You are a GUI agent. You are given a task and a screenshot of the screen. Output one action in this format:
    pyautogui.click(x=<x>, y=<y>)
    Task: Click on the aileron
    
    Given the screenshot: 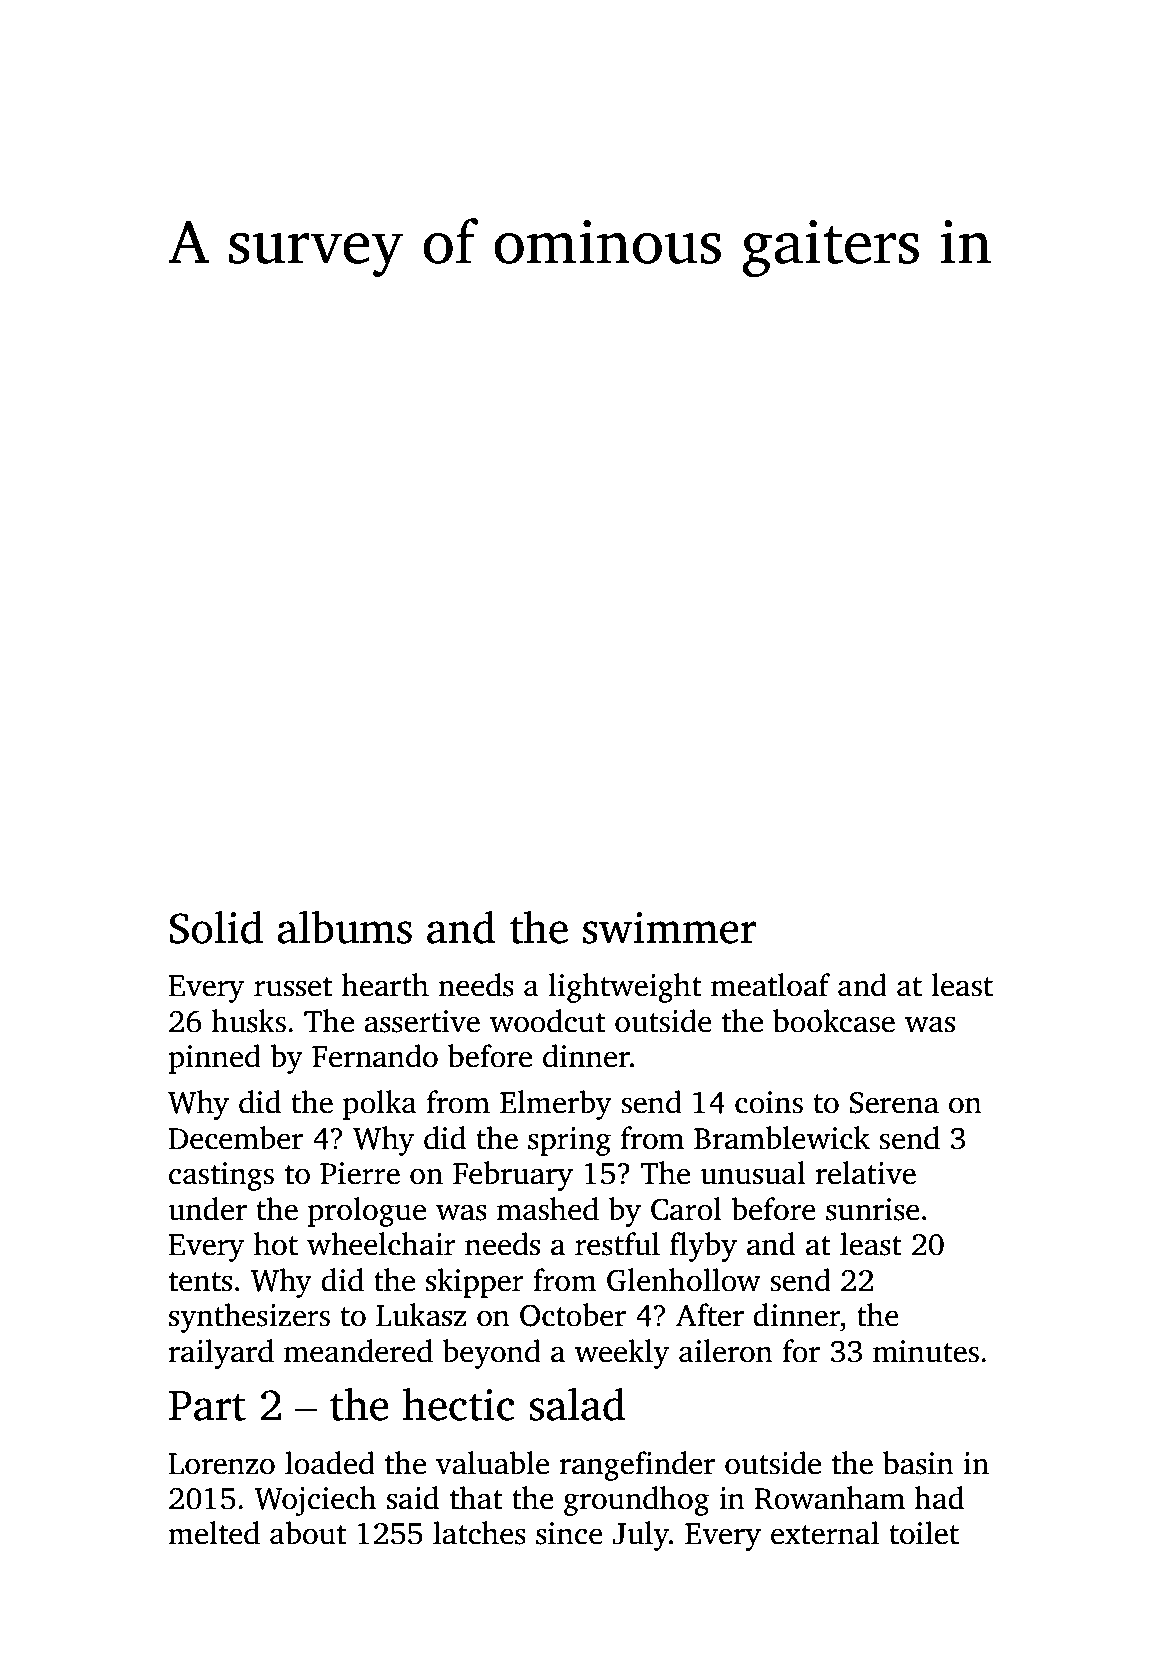 What is the action you would take?
    pyautogui.click(x=726, y=1351)
